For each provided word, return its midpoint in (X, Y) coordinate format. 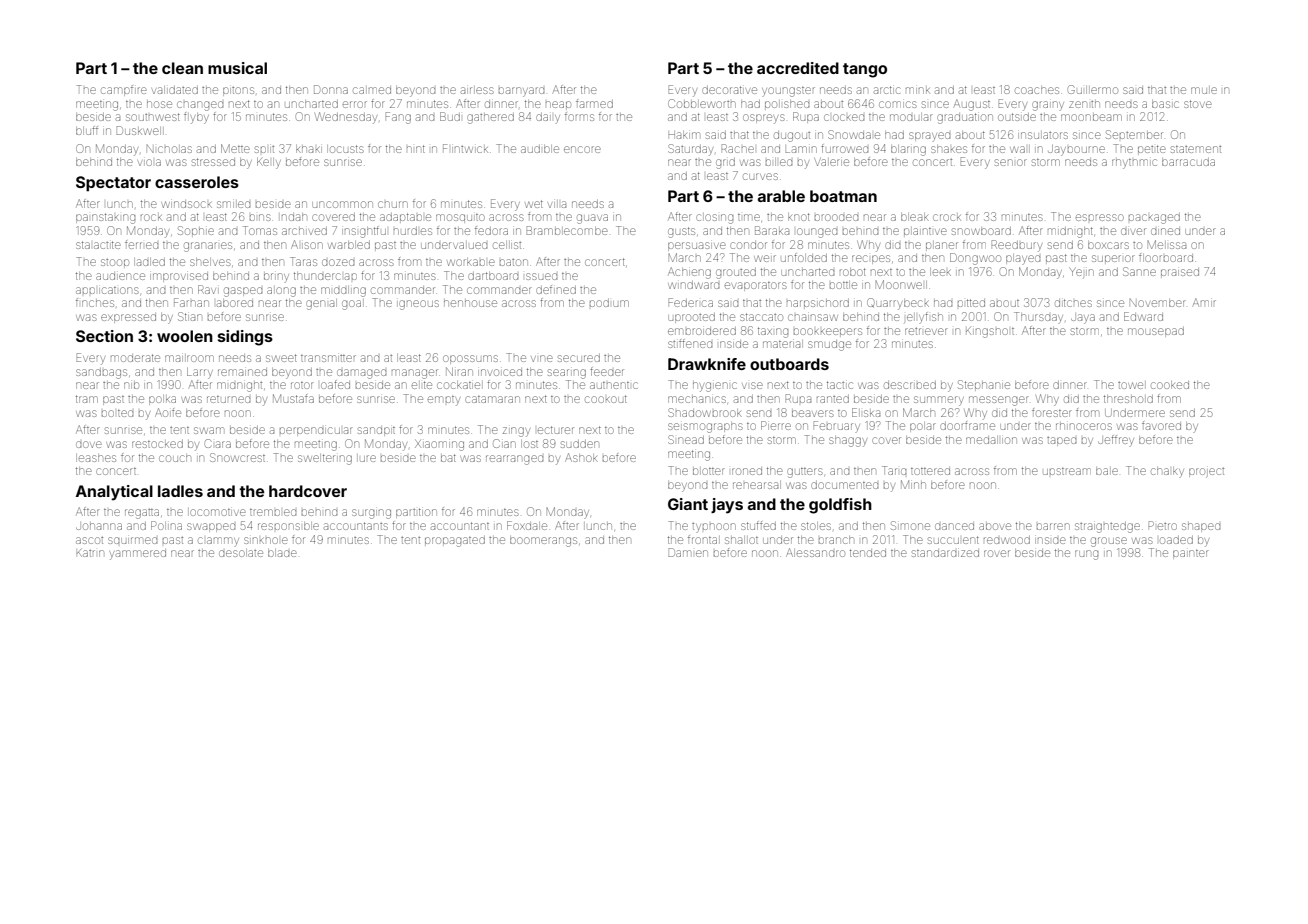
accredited (798, 68)
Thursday (1038, 317)
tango (865, 70)
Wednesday (346, 118)
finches (95, 302)
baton (514, 262)
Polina (166, 525)
